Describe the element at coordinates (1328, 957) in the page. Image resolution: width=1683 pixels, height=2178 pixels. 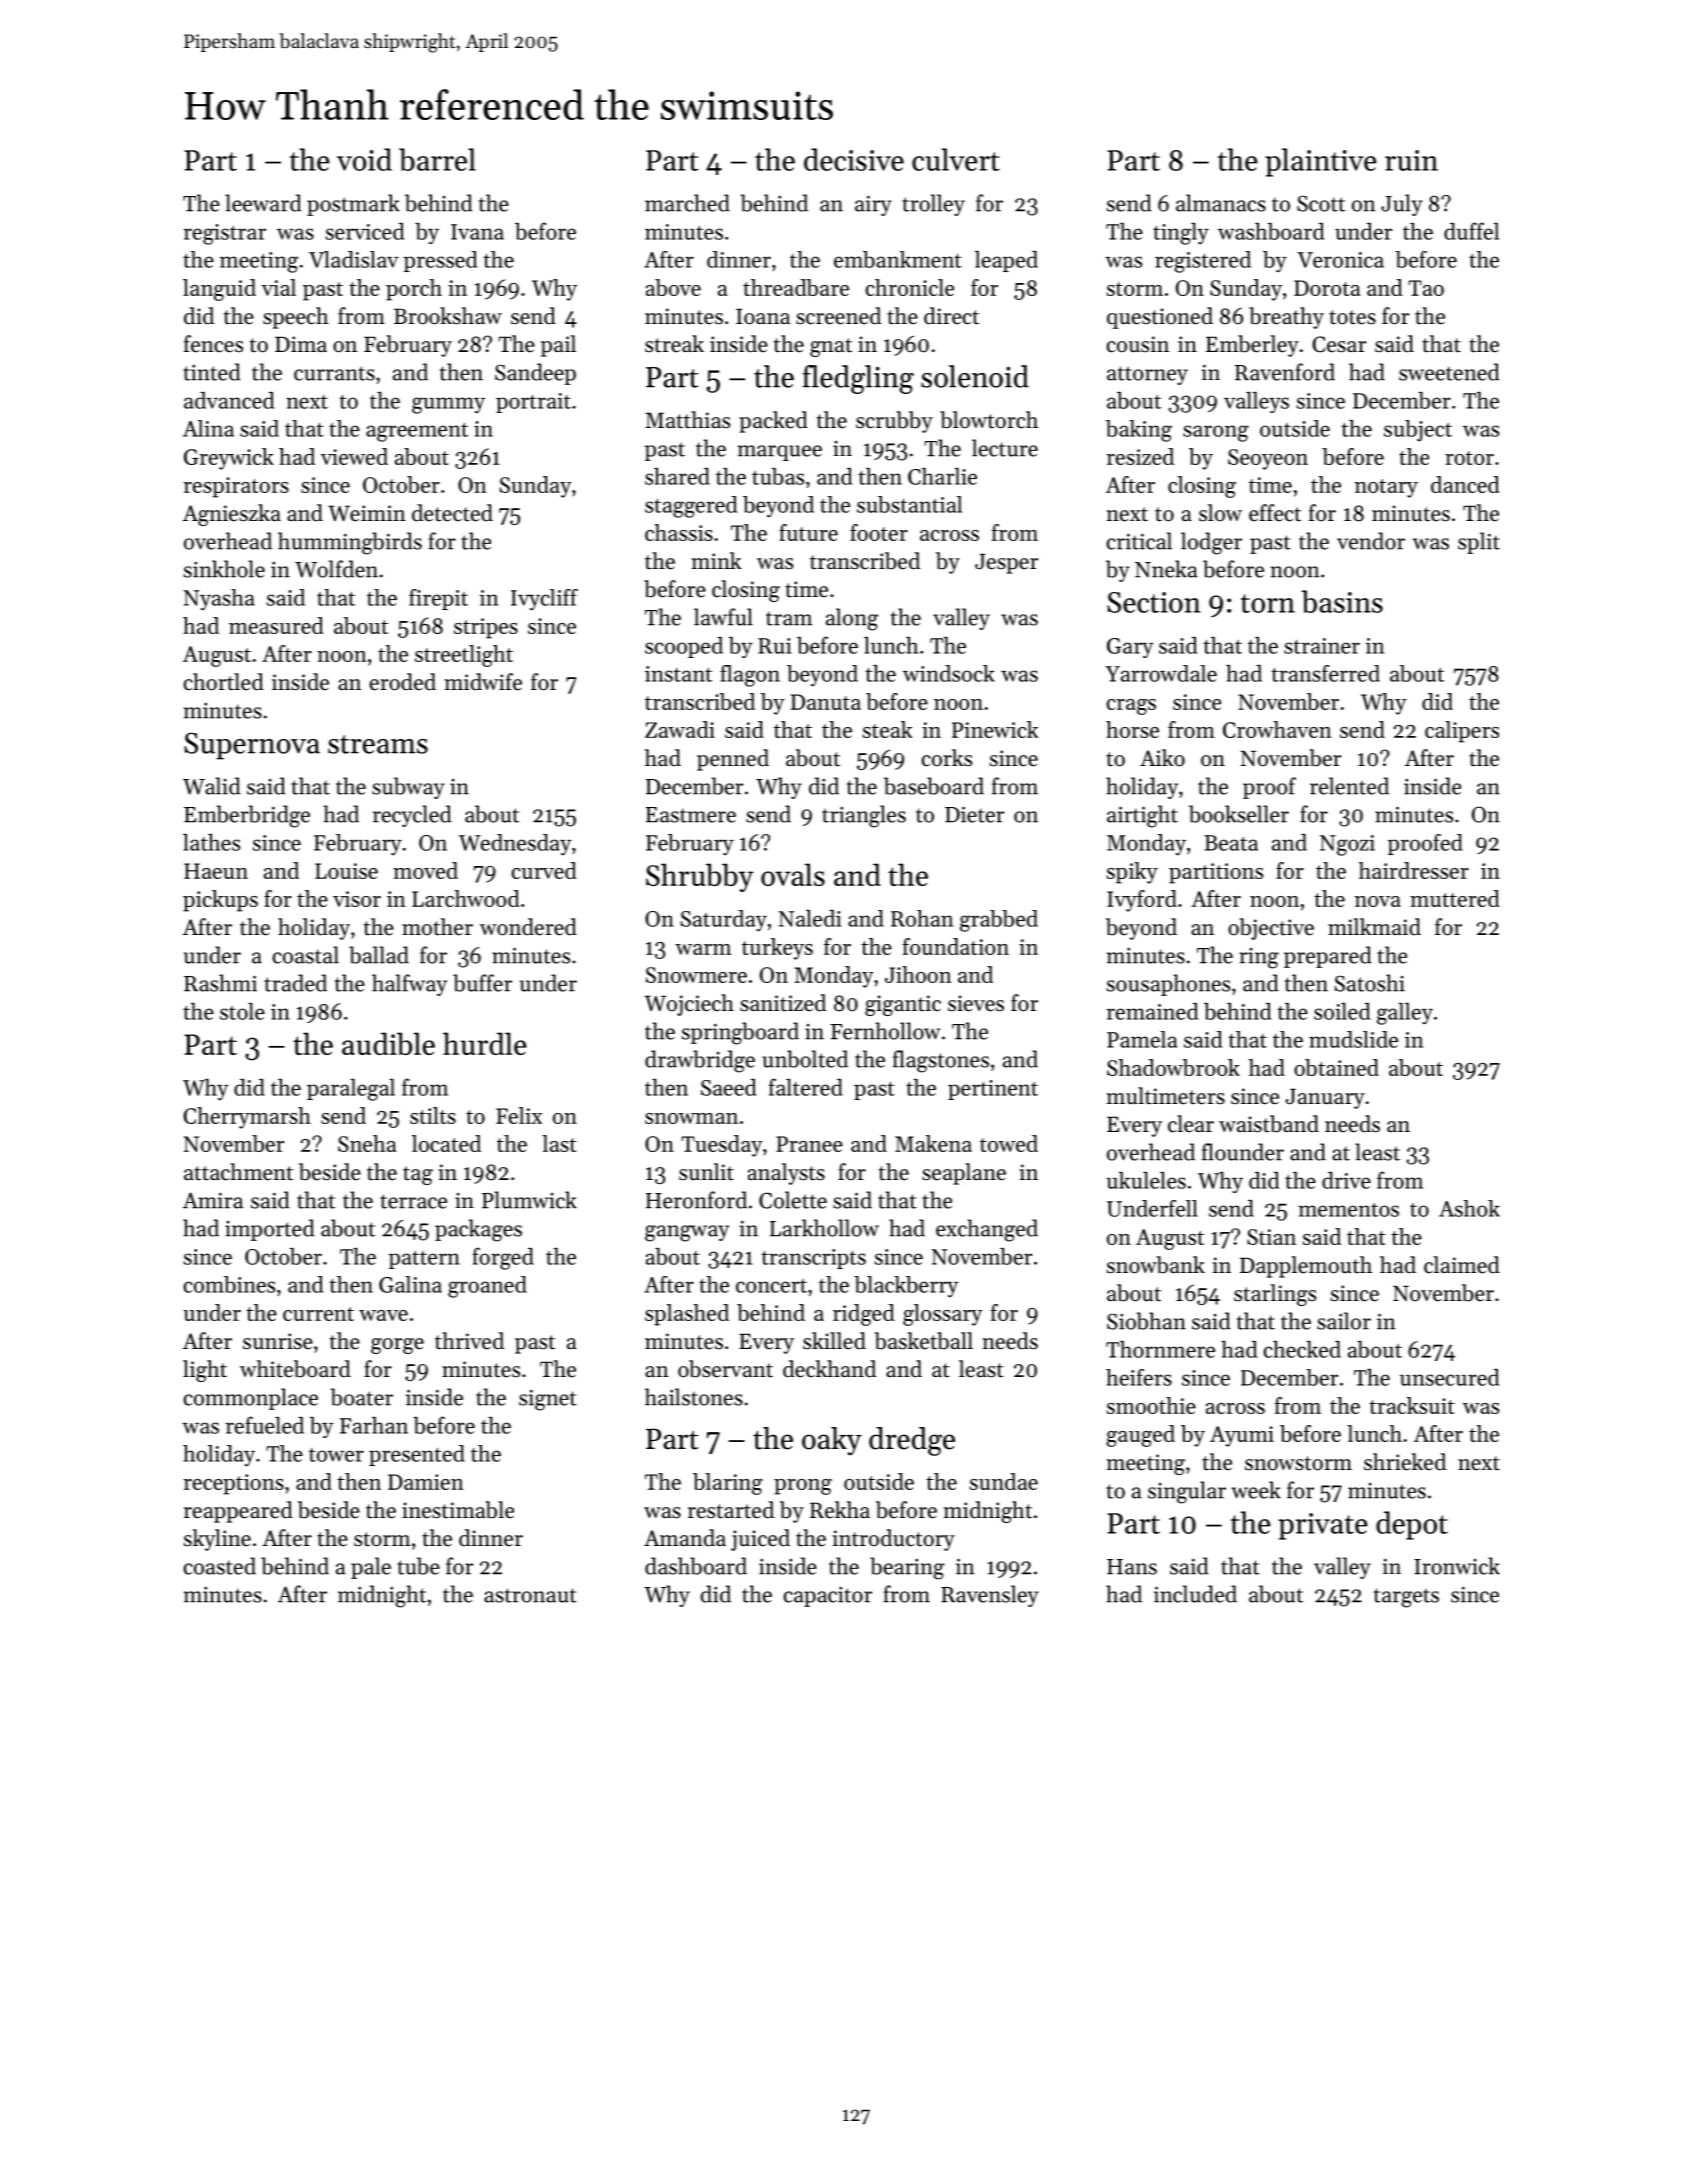
I see `prepared` at that location.
